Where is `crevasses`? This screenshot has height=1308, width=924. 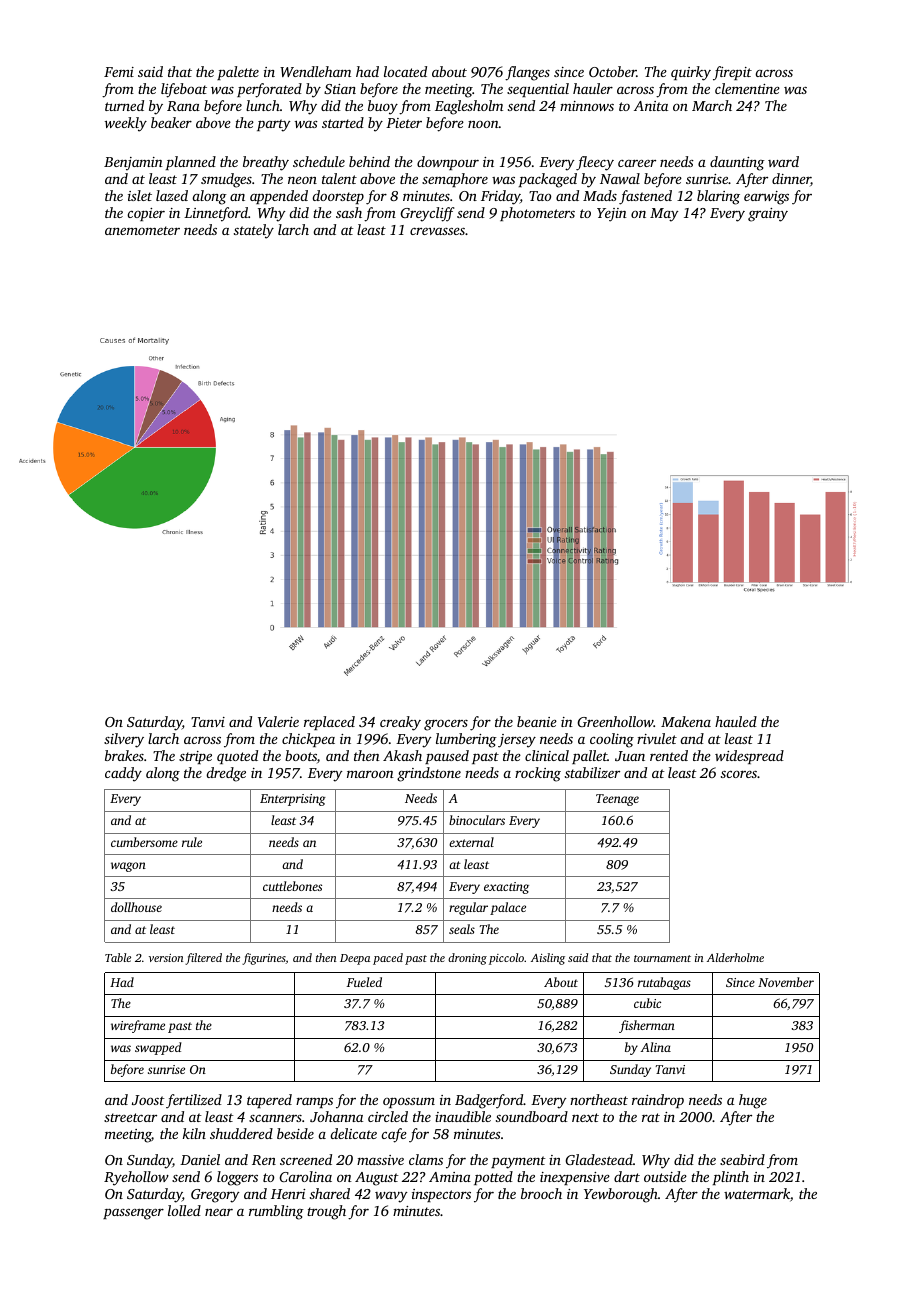 crevasses is located at coordinates (437, 231).
